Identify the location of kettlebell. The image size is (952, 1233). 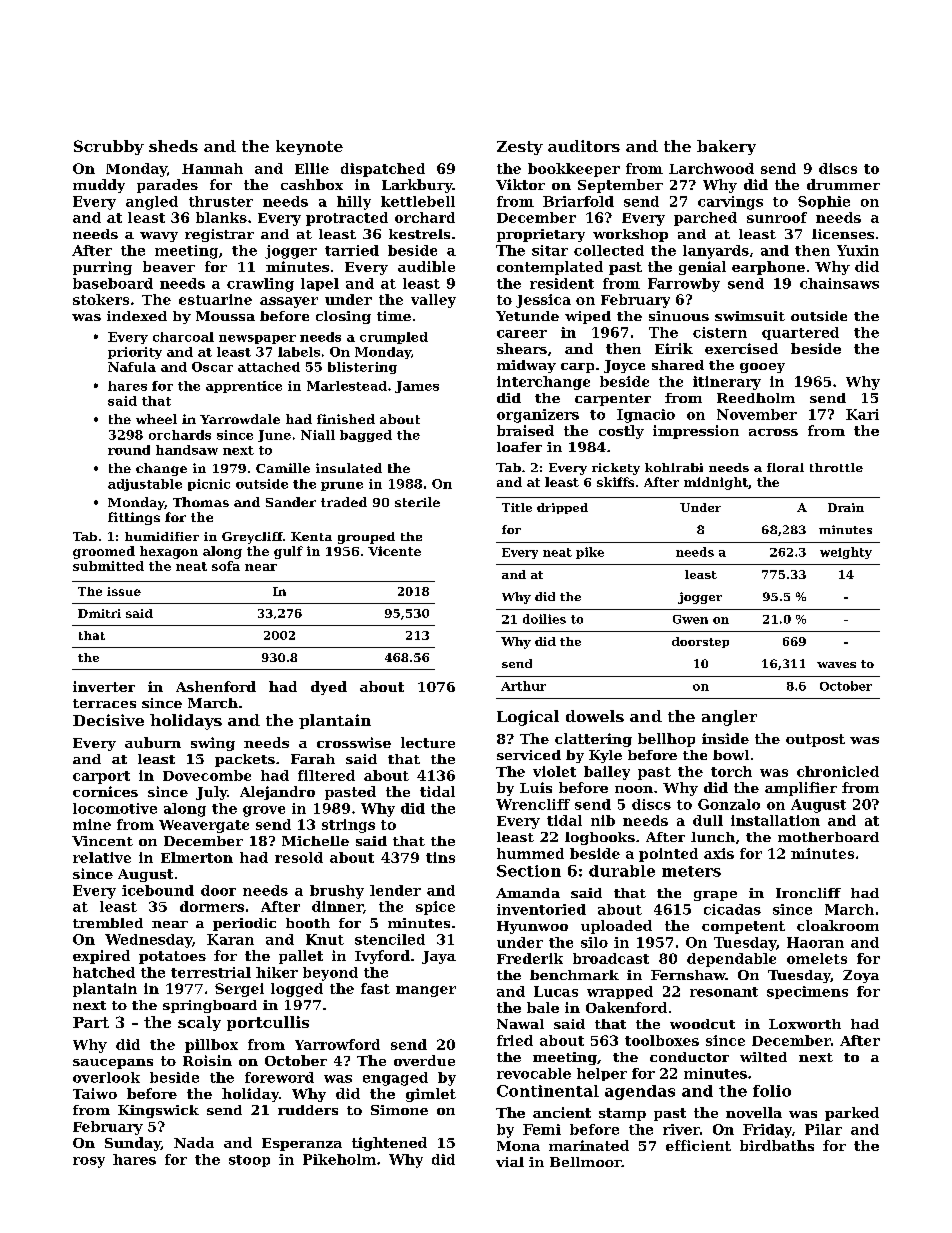
(418, 201).
